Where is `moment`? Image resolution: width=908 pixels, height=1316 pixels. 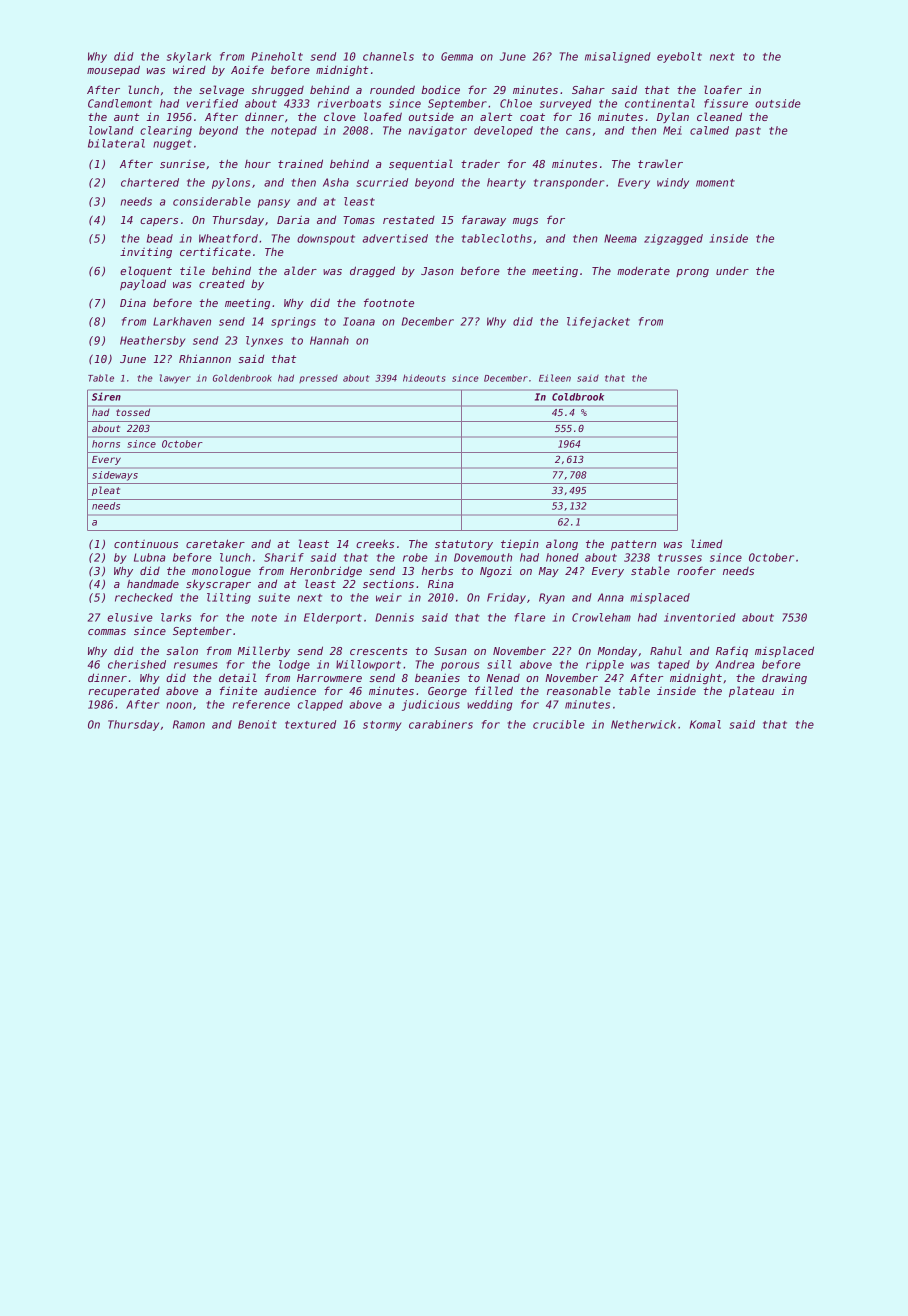
moment is located at coordinates (715, 183).
